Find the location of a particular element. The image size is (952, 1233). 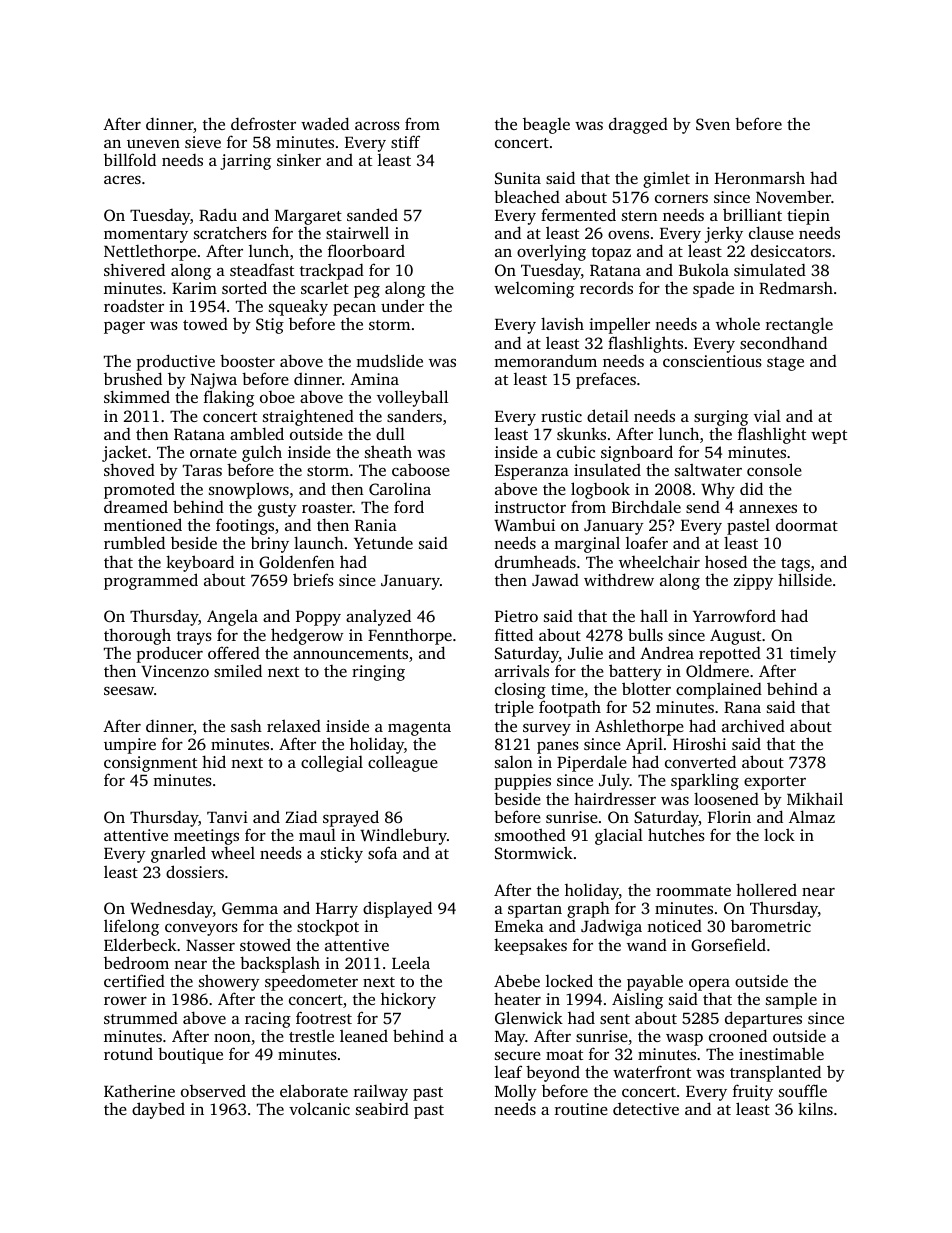

May is located at coordinates (510, 1038).
